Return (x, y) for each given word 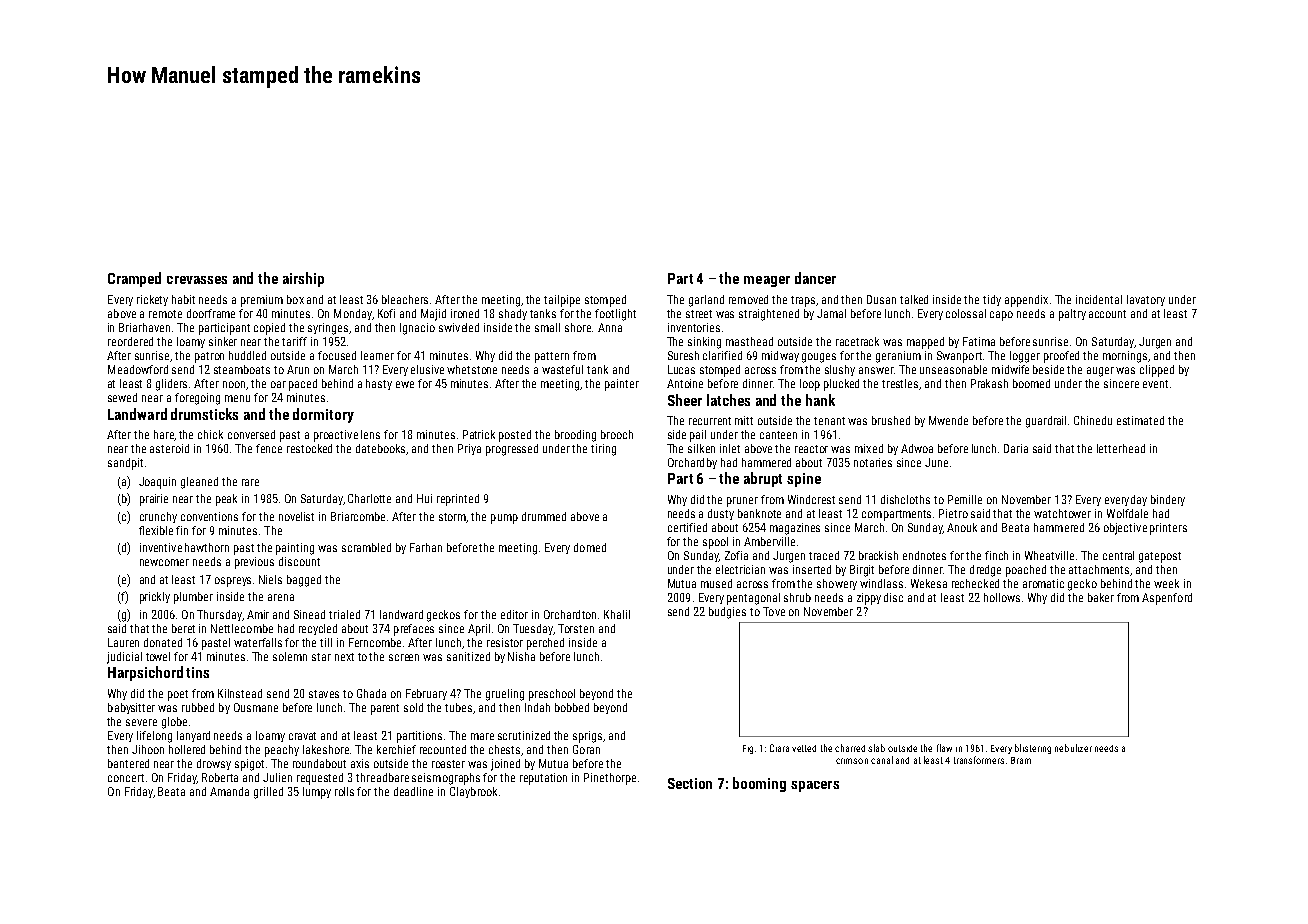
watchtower (1062, 513)
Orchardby (692, 463)
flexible (156, 530)
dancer (815, 278)
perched (545, 644)
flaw (944, 748)
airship (303, 279)
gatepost (1160, 557)
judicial (124, 658)
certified (687, 527)
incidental (1099, 299)
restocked (309, 448)
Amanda (229, 791)
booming (759, 784)
